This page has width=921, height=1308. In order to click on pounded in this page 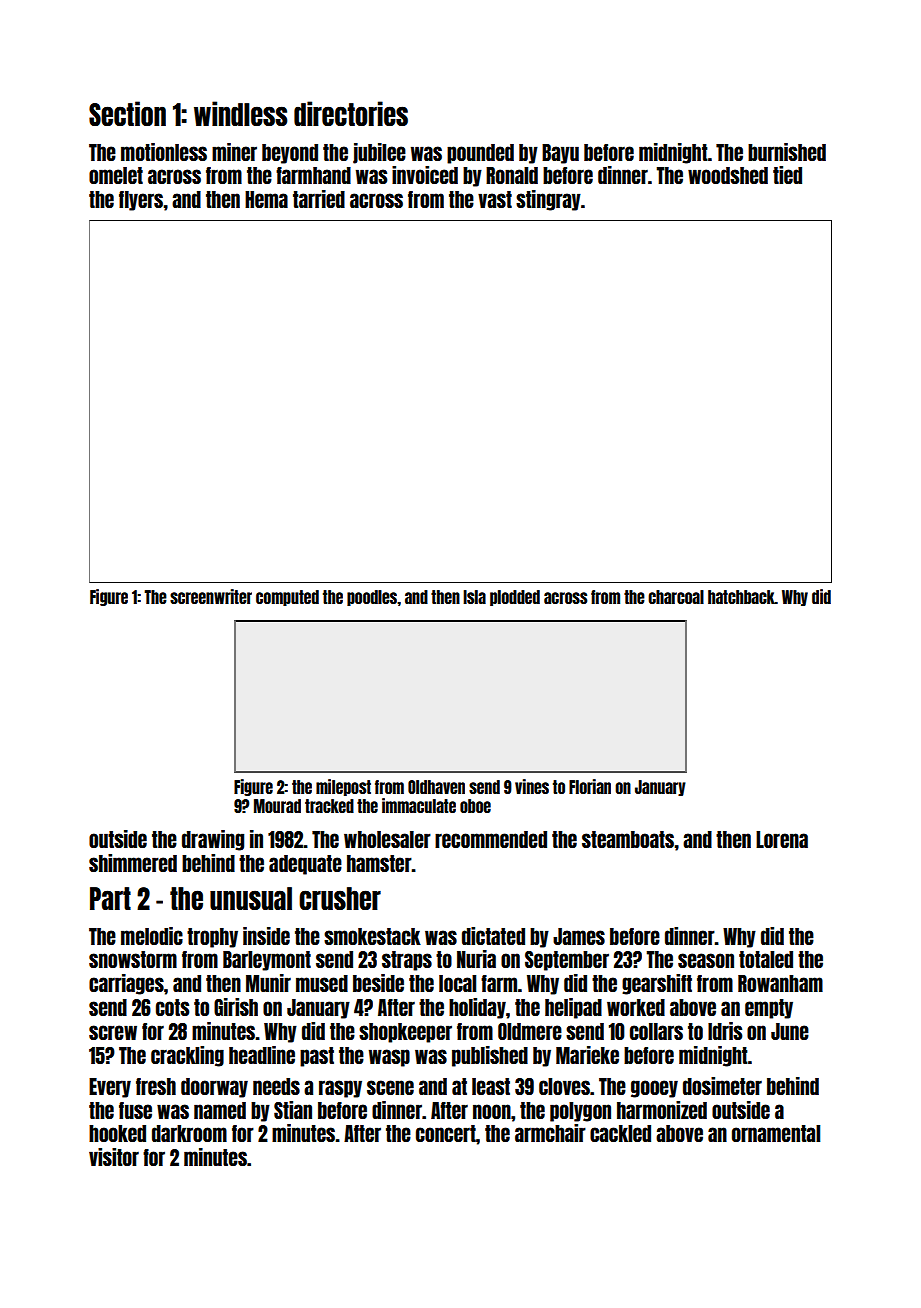, I will do `click(480, 154)`.
